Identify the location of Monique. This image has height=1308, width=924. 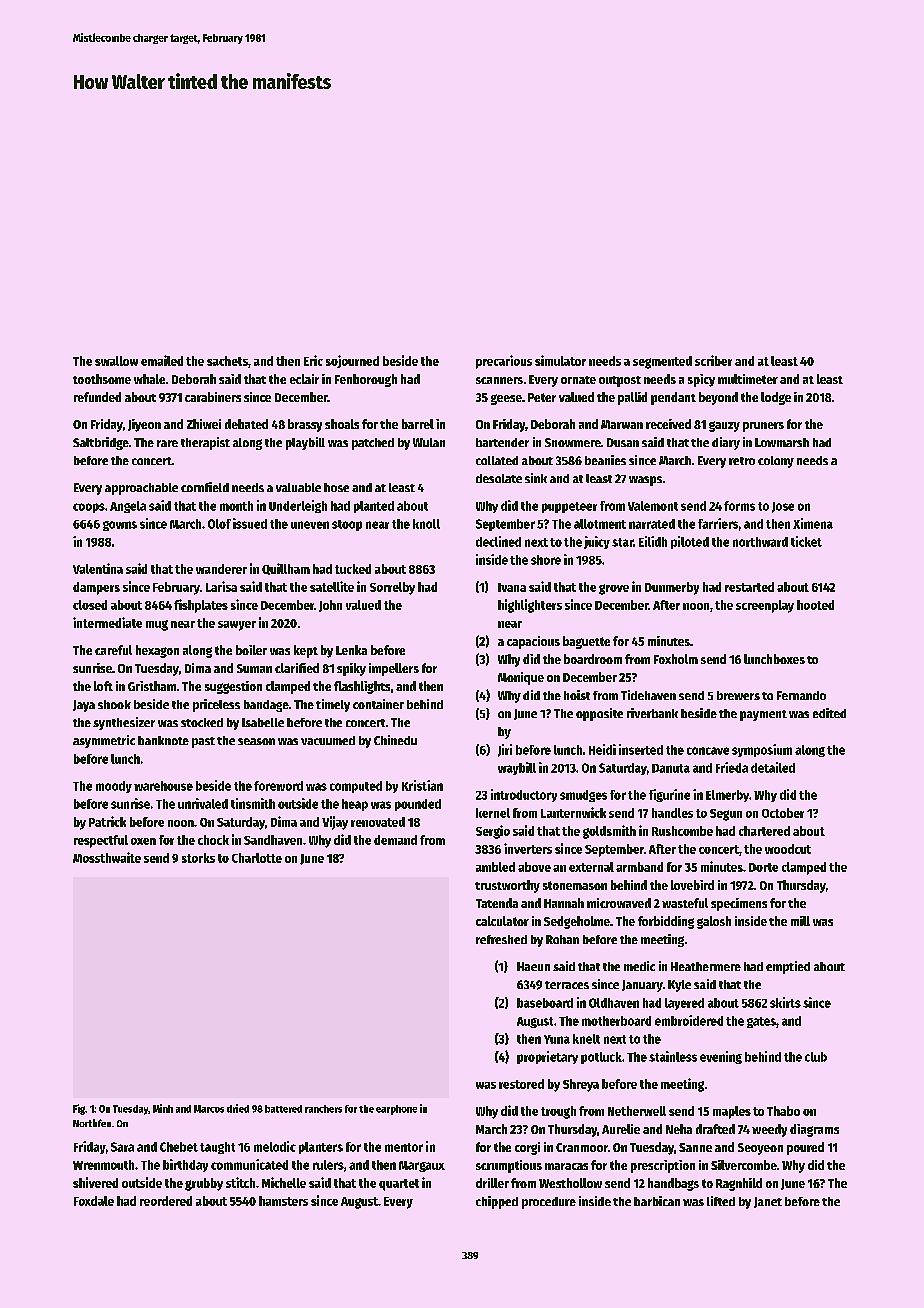
(521, 678).
